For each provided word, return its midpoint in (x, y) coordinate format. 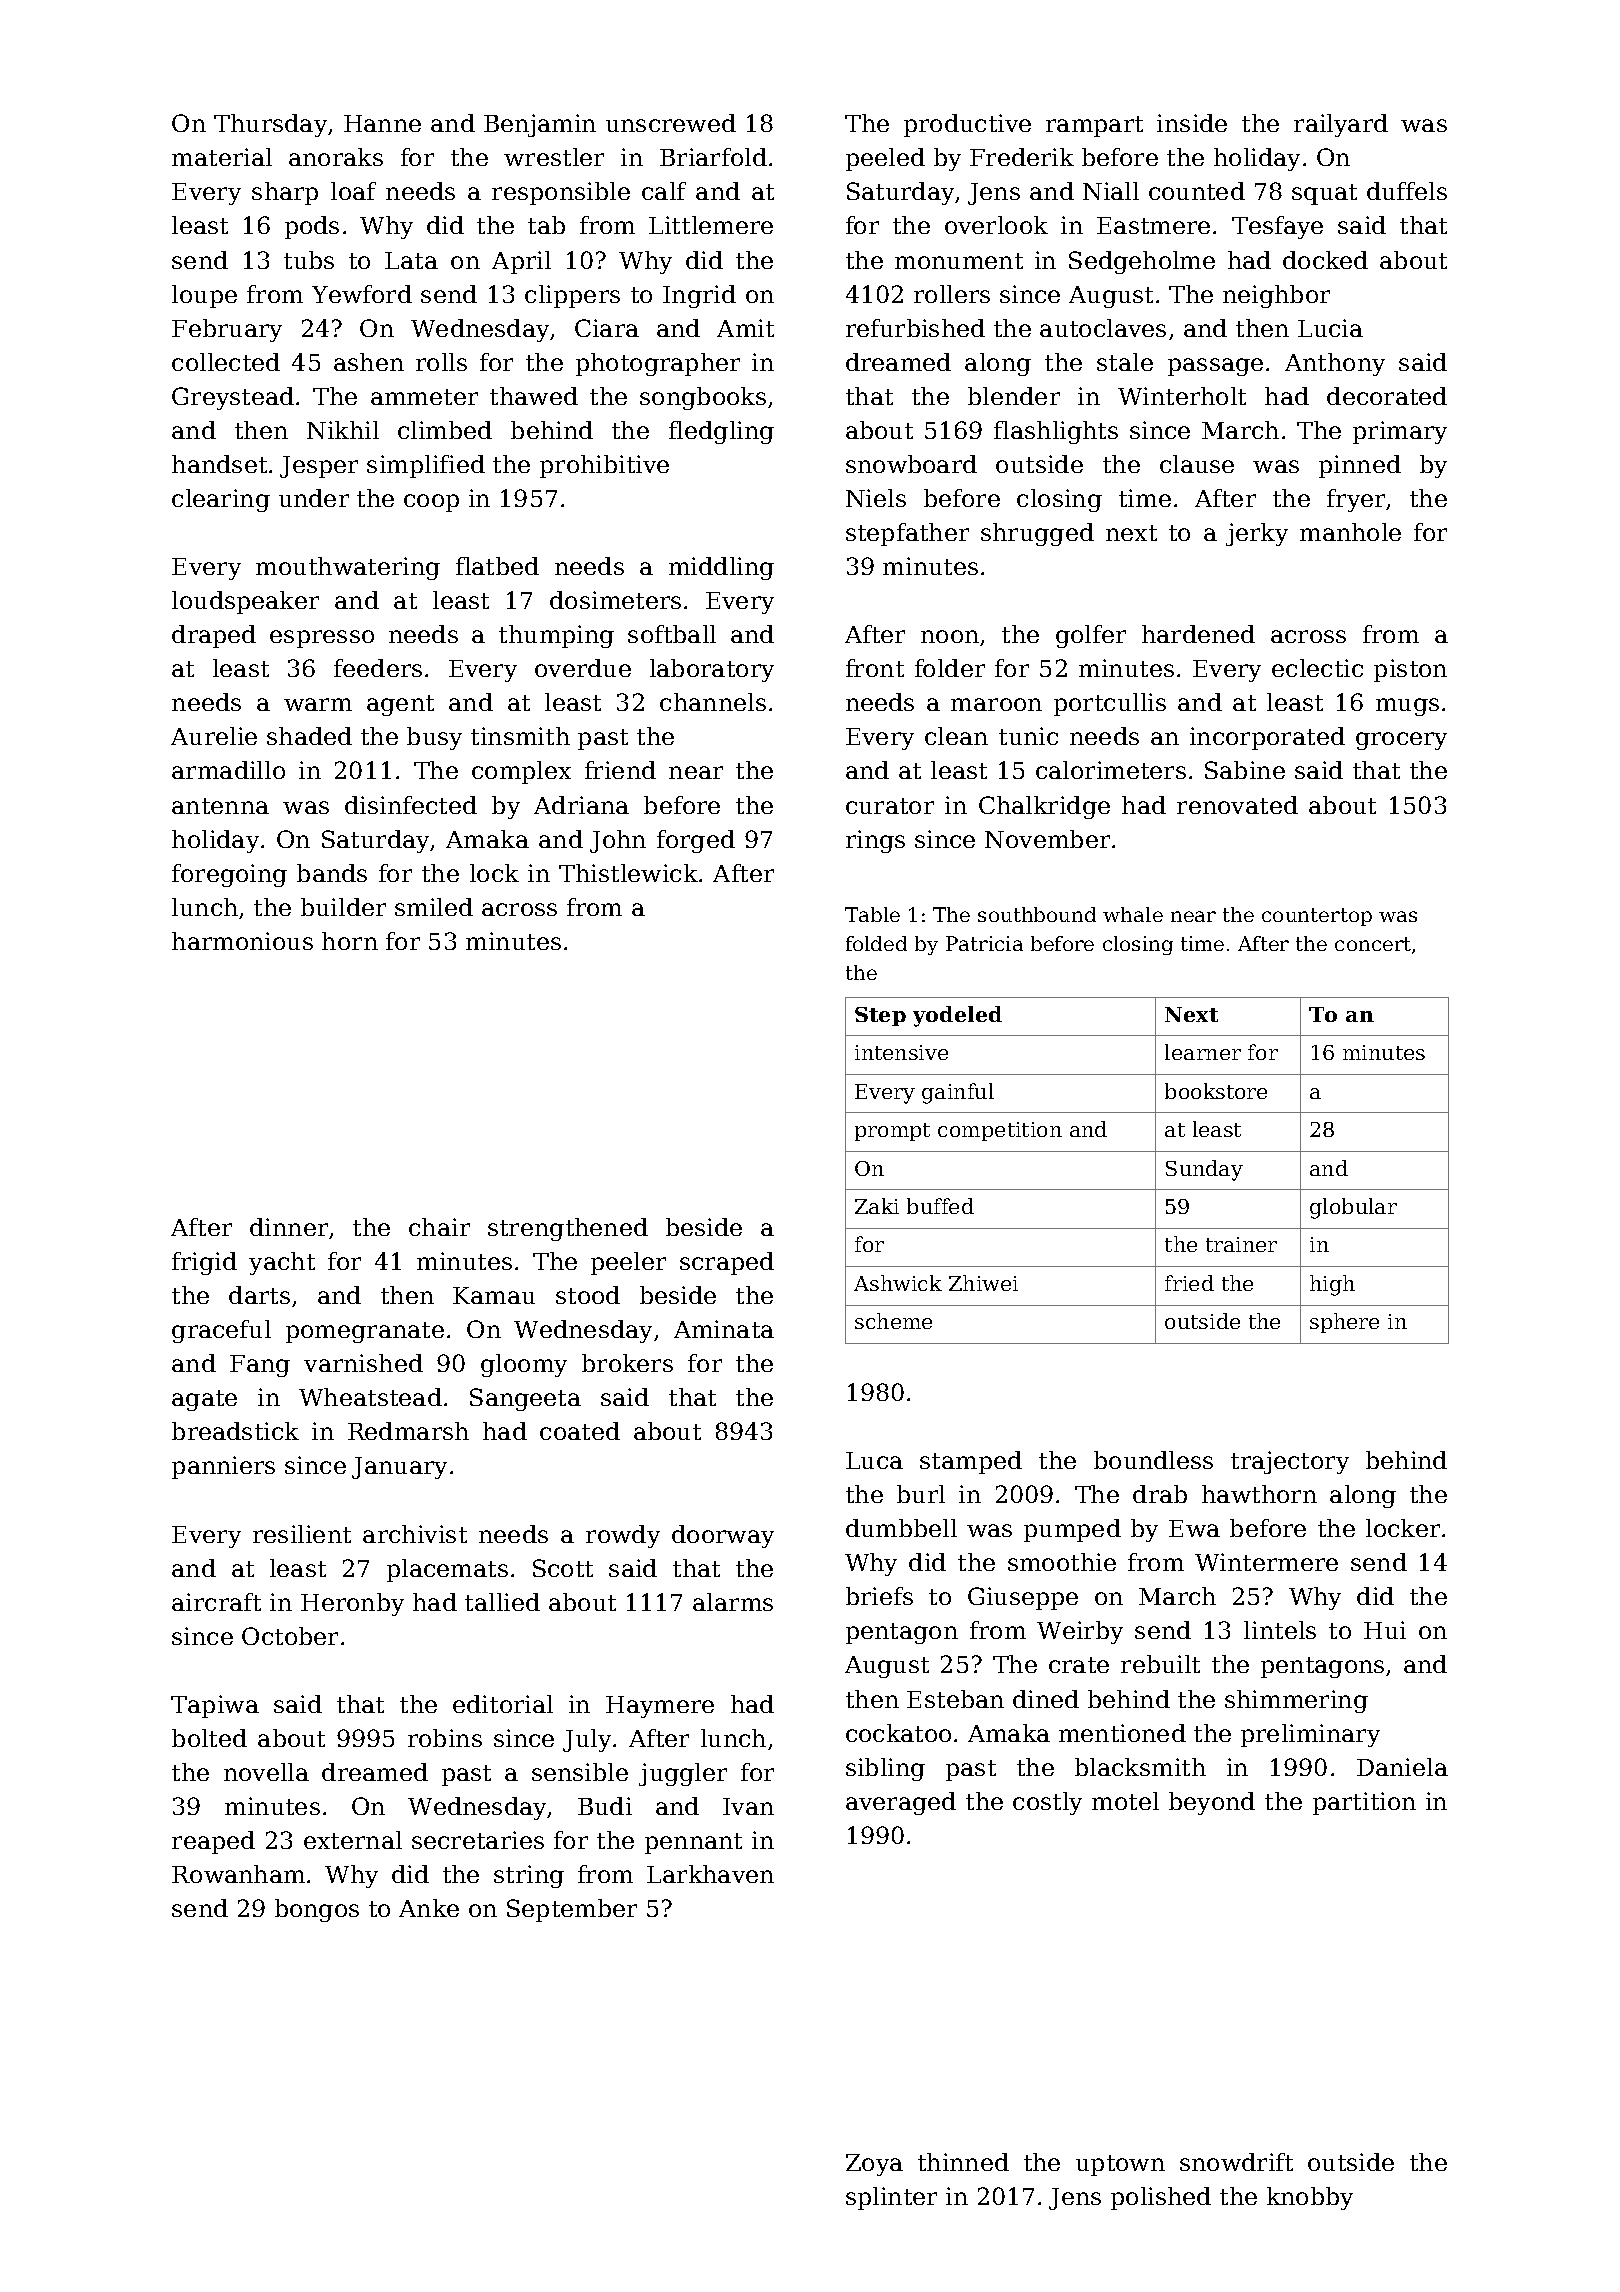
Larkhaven (710, 1874)
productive (967, 125)
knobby (1310, 2198)
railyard (1341, 125)
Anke (429, 1908)
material (222, 157)
